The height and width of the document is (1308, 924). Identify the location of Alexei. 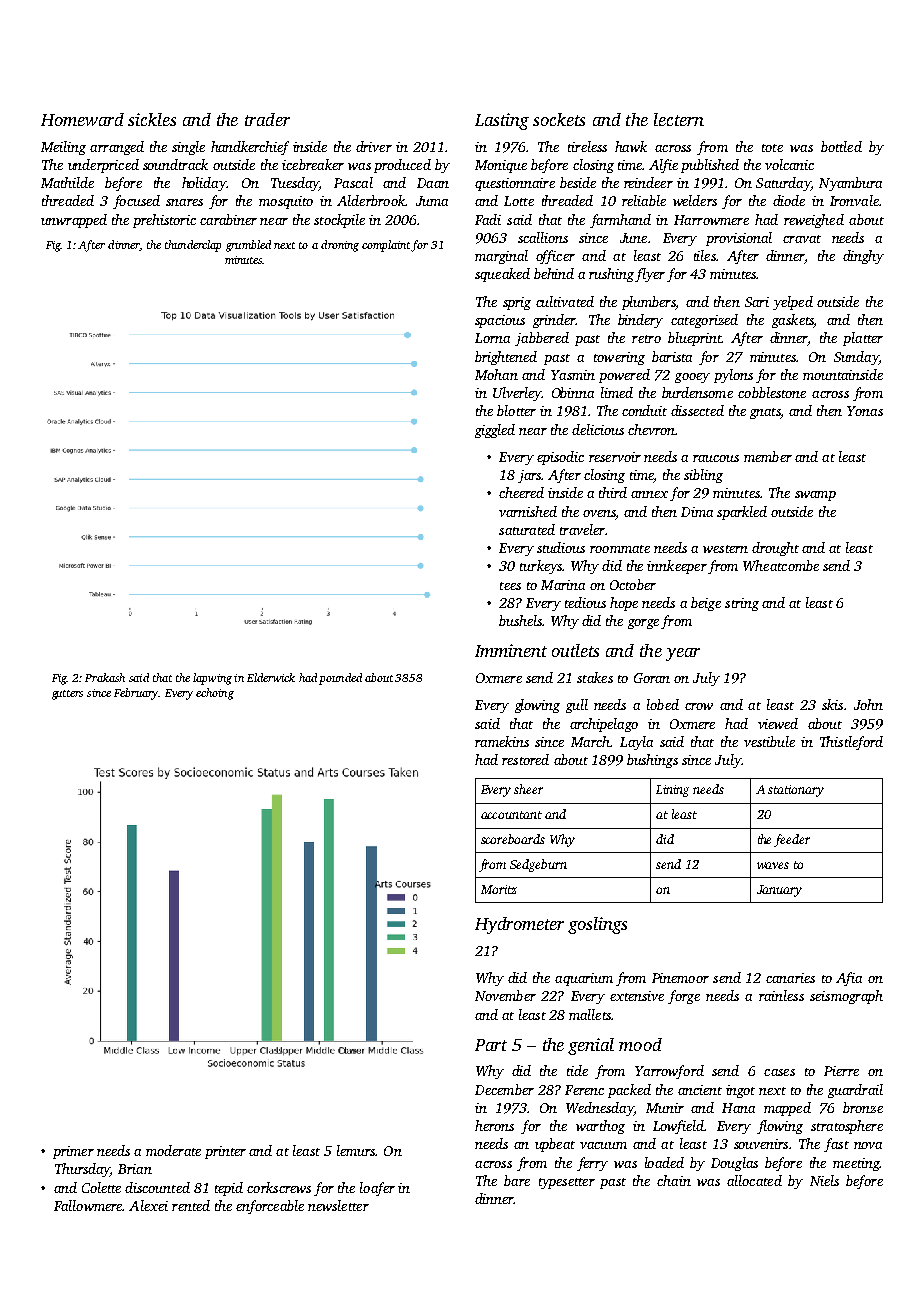
(148, 1205).
